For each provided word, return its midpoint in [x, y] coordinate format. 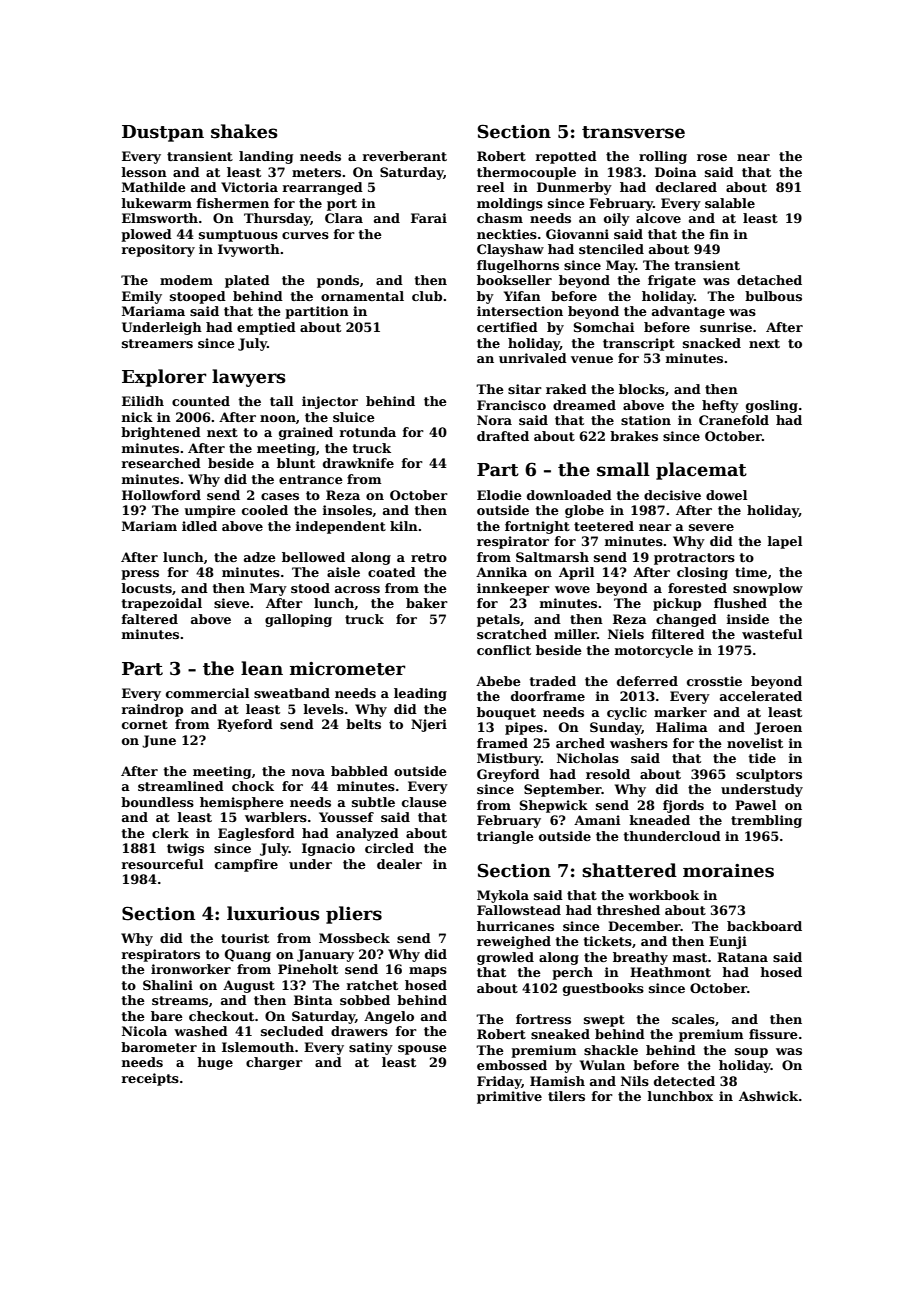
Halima [682, 727]
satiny [371, 1048]
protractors [694, 559]
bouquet [506, 713]
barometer [159, 1047]
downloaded [569, 495]
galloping [298, 620]
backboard [764, 926]
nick [137, 417]
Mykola [503, 896]
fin [719, 234]
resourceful [162, 864]
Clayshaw [510, 250]
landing [266, 157]
